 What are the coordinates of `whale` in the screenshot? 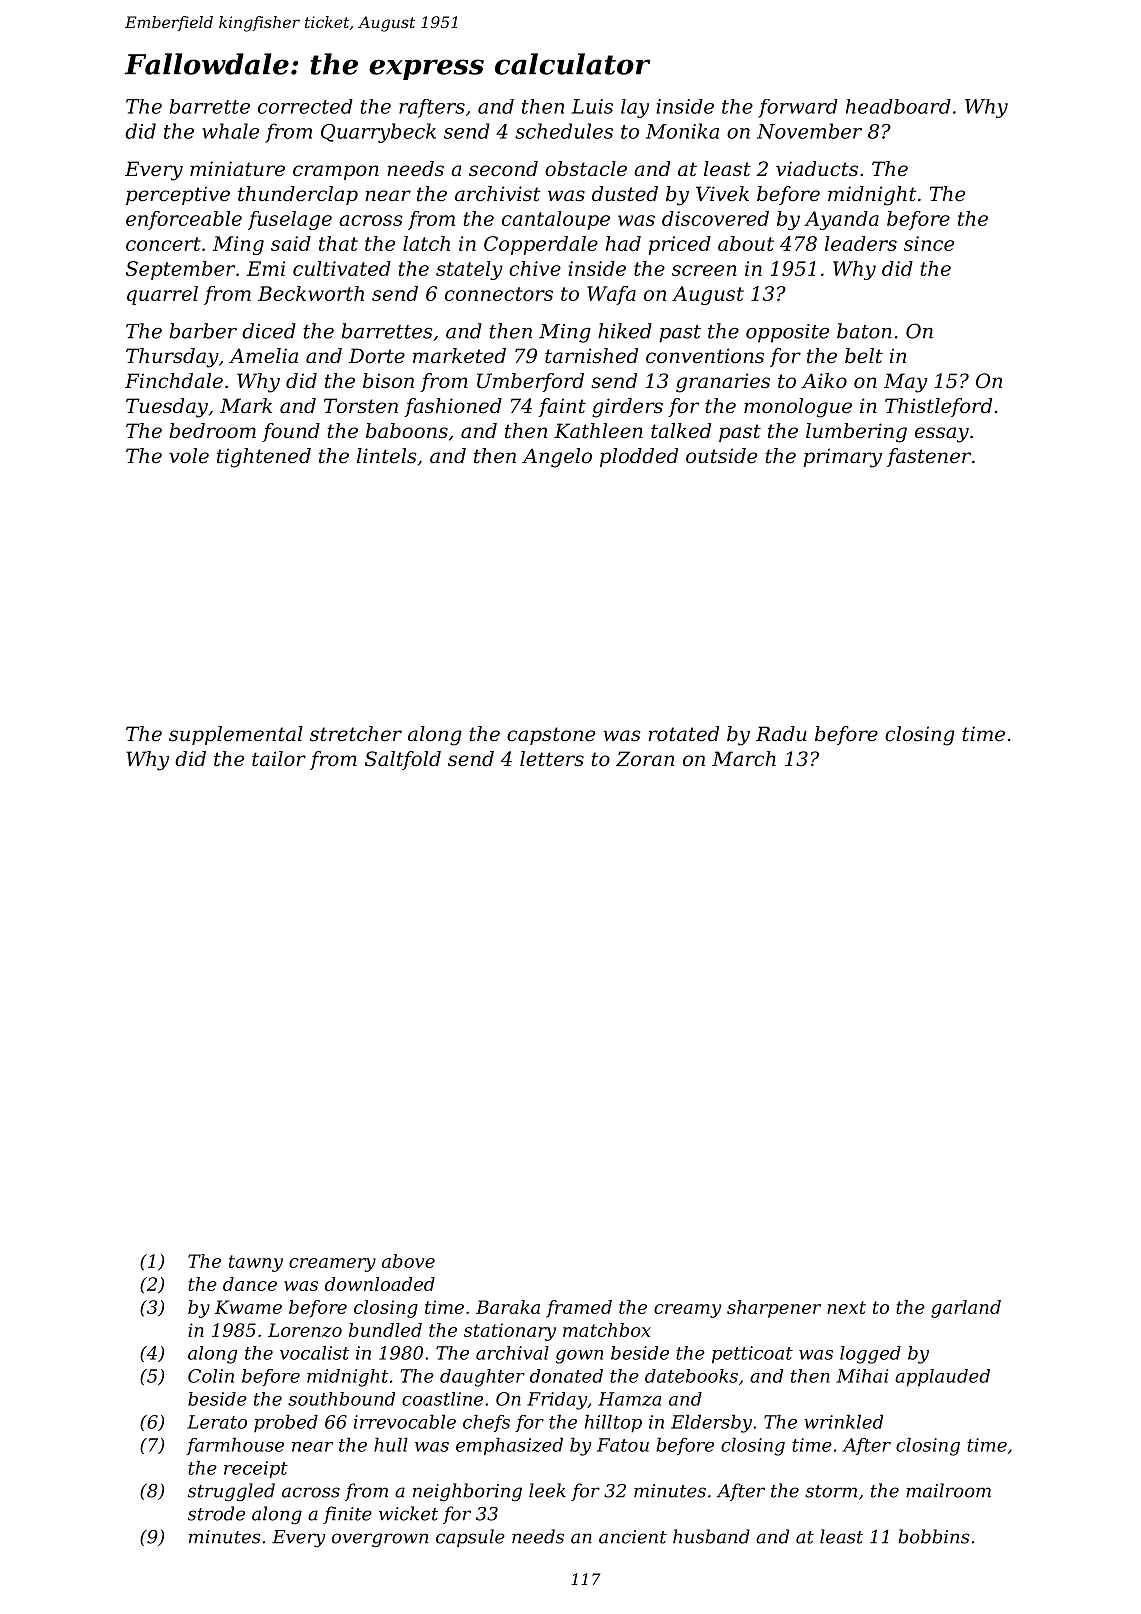 It's located at (230, 131).
